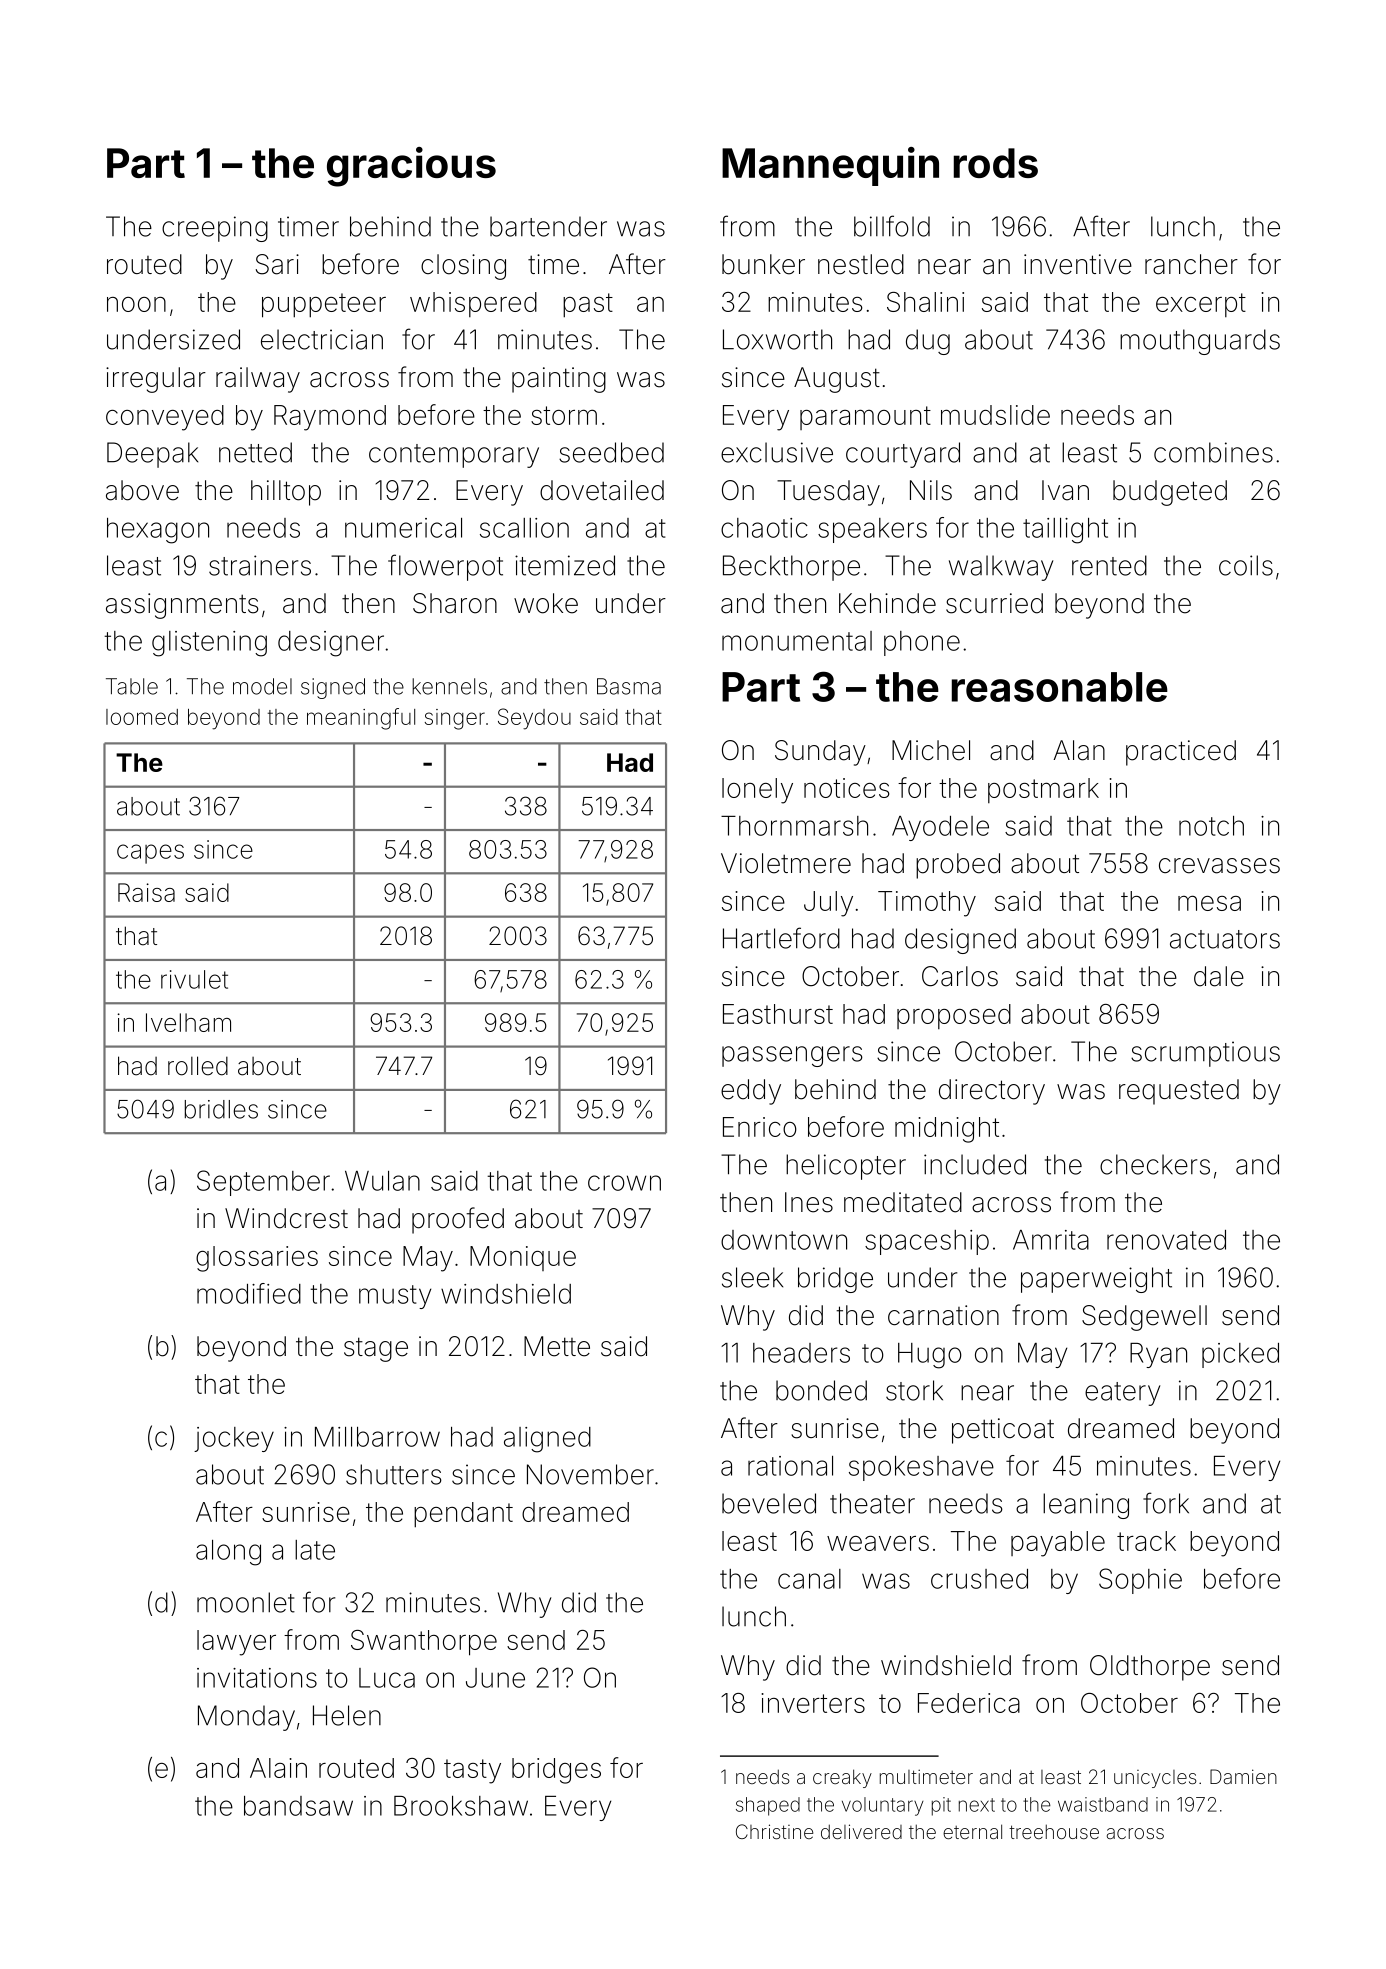 The width and height of the page is (1386, 1969). I want to click on September, so click(263, 1183).
